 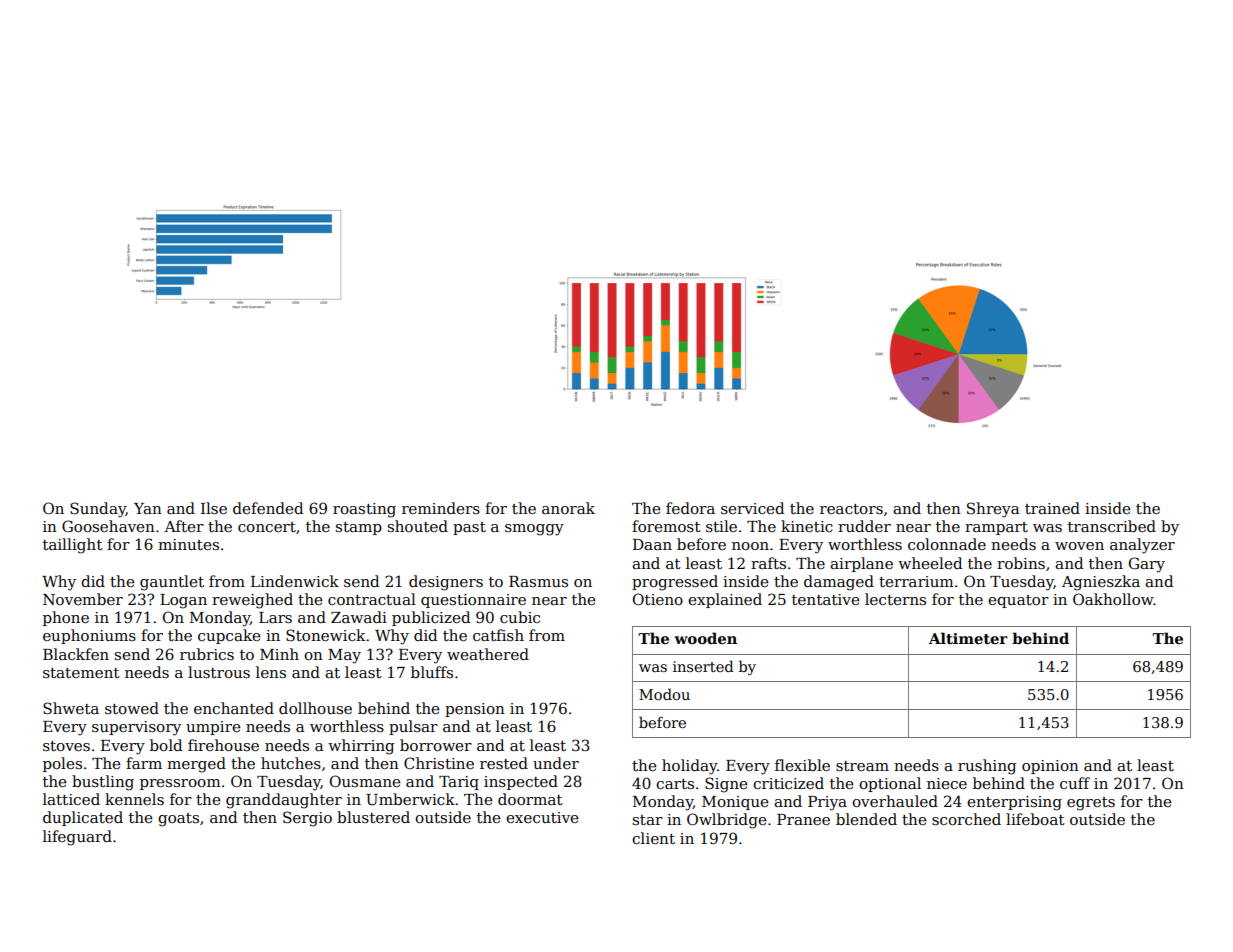 I want to click on carts, so click(x=675, y=784).
